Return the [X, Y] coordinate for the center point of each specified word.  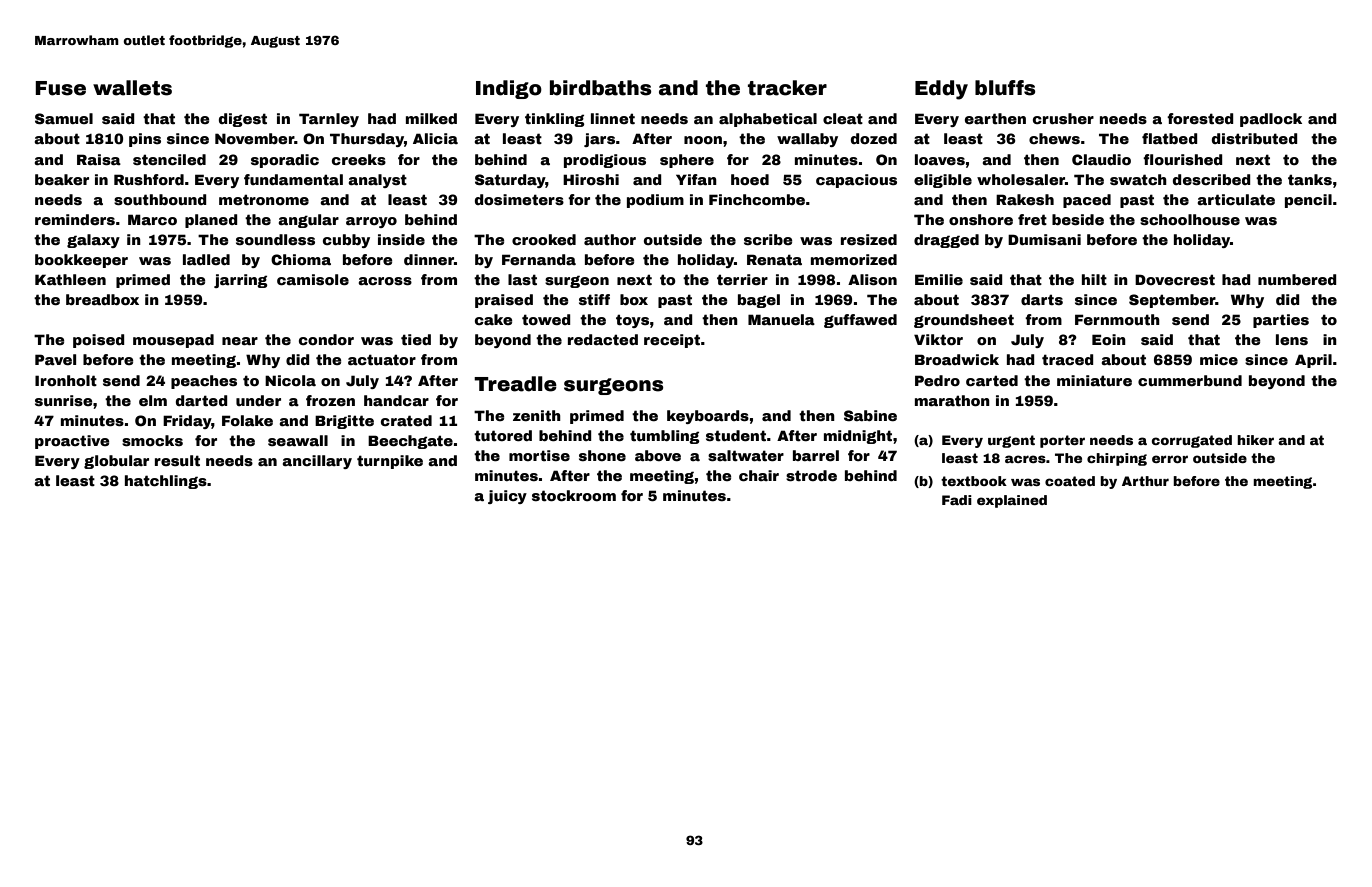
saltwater [746, 455]
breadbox [102, 299]
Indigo [509, 89]
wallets [132, 88]
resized [869, 239]
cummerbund [1190, 380]
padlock [1271, 120]
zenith [537, 415]
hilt [1094, 279]
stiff [594, 299]
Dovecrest [1175, 279]
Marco [152, 219]
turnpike [390, 462]
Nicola [290, 380]
